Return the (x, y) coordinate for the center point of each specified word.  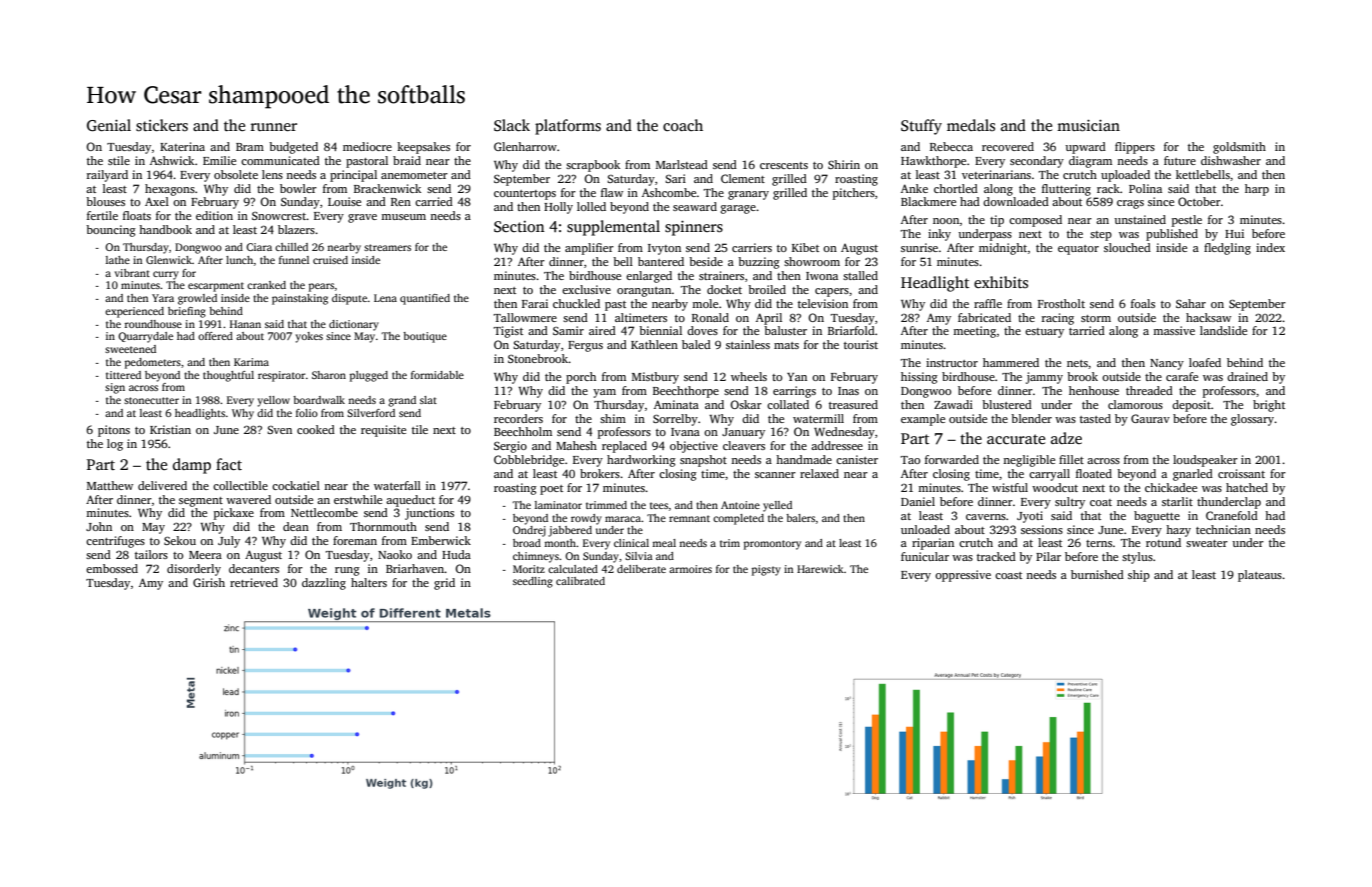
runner (274, 127)
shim (613, 418)
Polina (1145, 188)
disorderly (194, 570)
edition (214, 215)
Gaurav (1150, 418)
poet (551, 490)
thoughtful (228, 376)
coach (683, 125)
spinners (694, 228)
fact (229, 464)
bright (1269, 406)
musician (1088, 125)
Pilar (1048, 556)
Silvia (639, 556)
